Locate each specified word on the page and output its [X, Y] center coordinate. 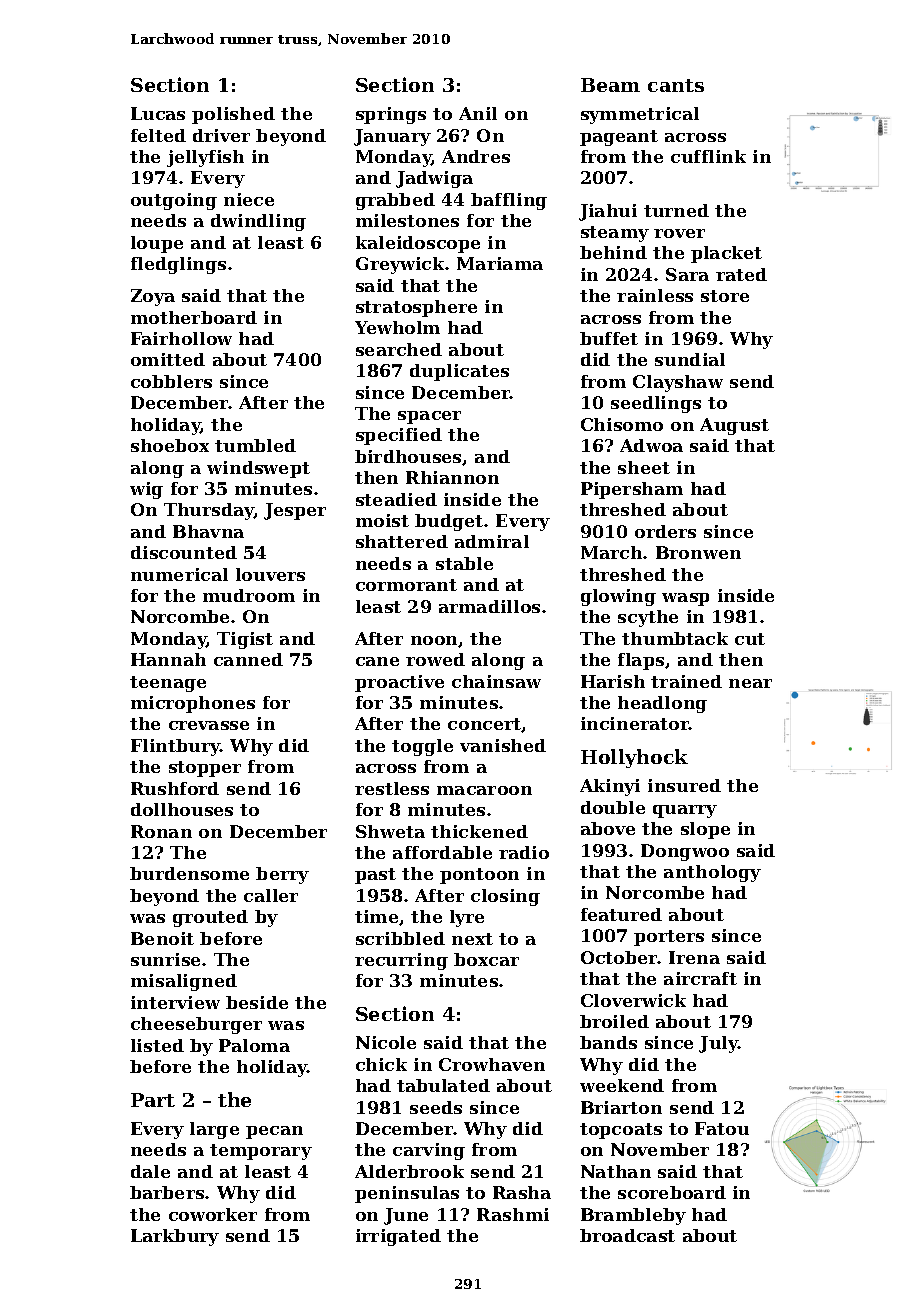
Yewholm [397, 327]
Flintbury [175, 747]
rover [679, 233]
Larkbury [175, 1237]
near [750, 683]
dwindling [258, 222]
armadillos [489, 606]
